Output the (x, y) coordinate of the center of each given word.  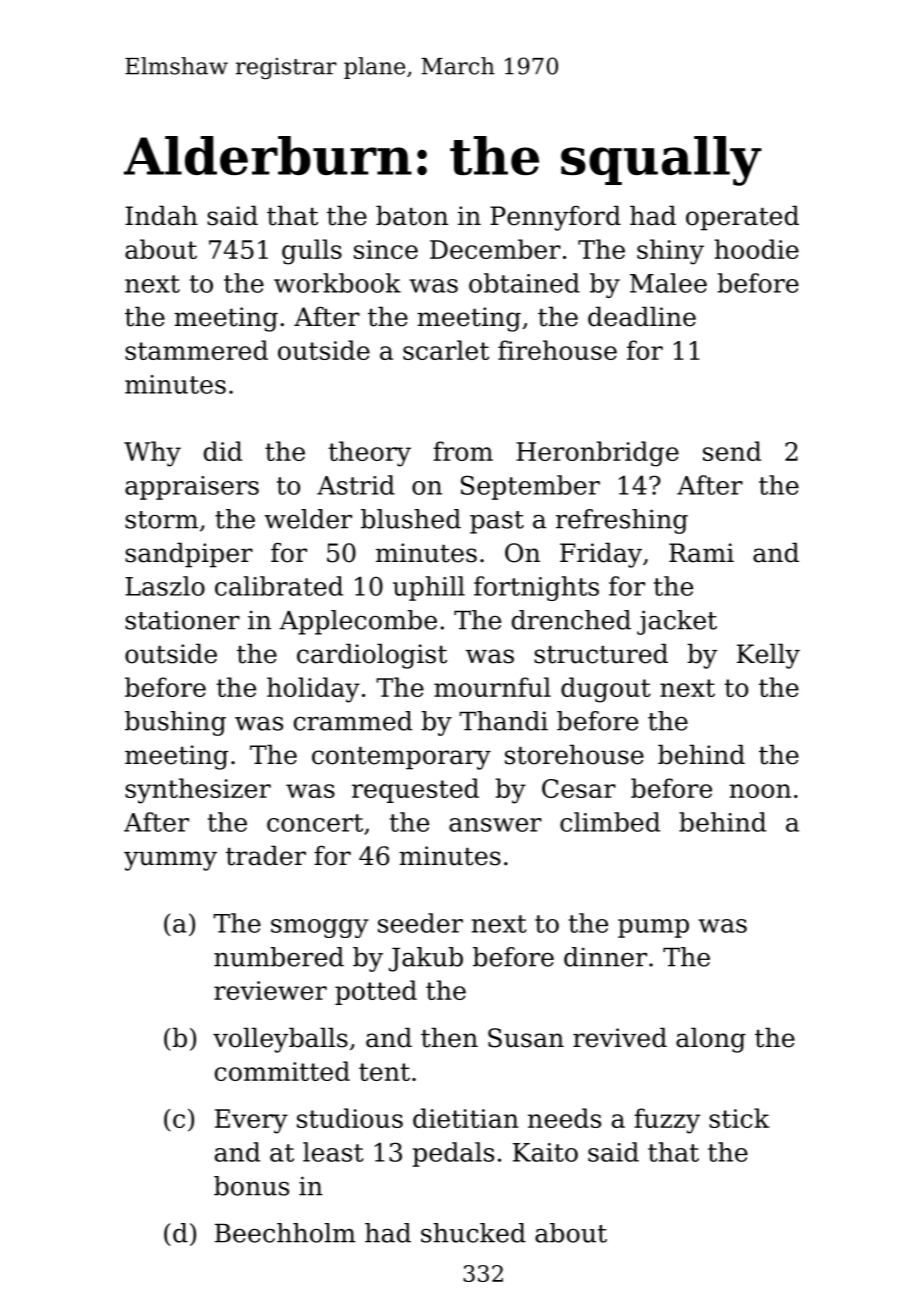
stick (739, 1118)
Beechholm (285, 1233)
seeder (420, 923)
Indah (161, 215)
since (386, 249)
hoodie (756, 249)
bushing (175, 723)
